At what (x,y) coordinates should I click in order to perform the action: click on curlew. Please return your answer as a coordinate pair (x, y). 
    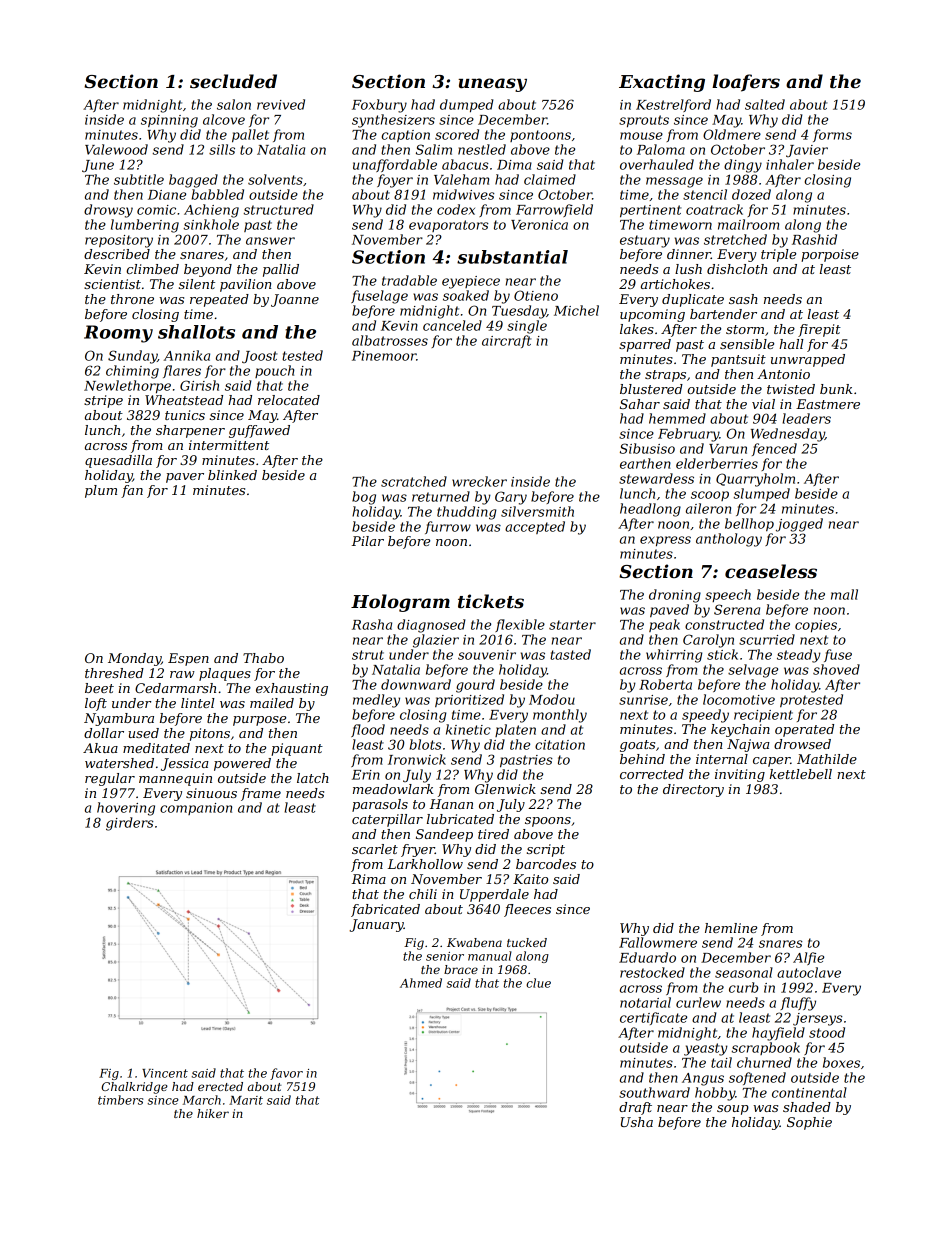
    Looking at the image, I should click on (698, 1002).
